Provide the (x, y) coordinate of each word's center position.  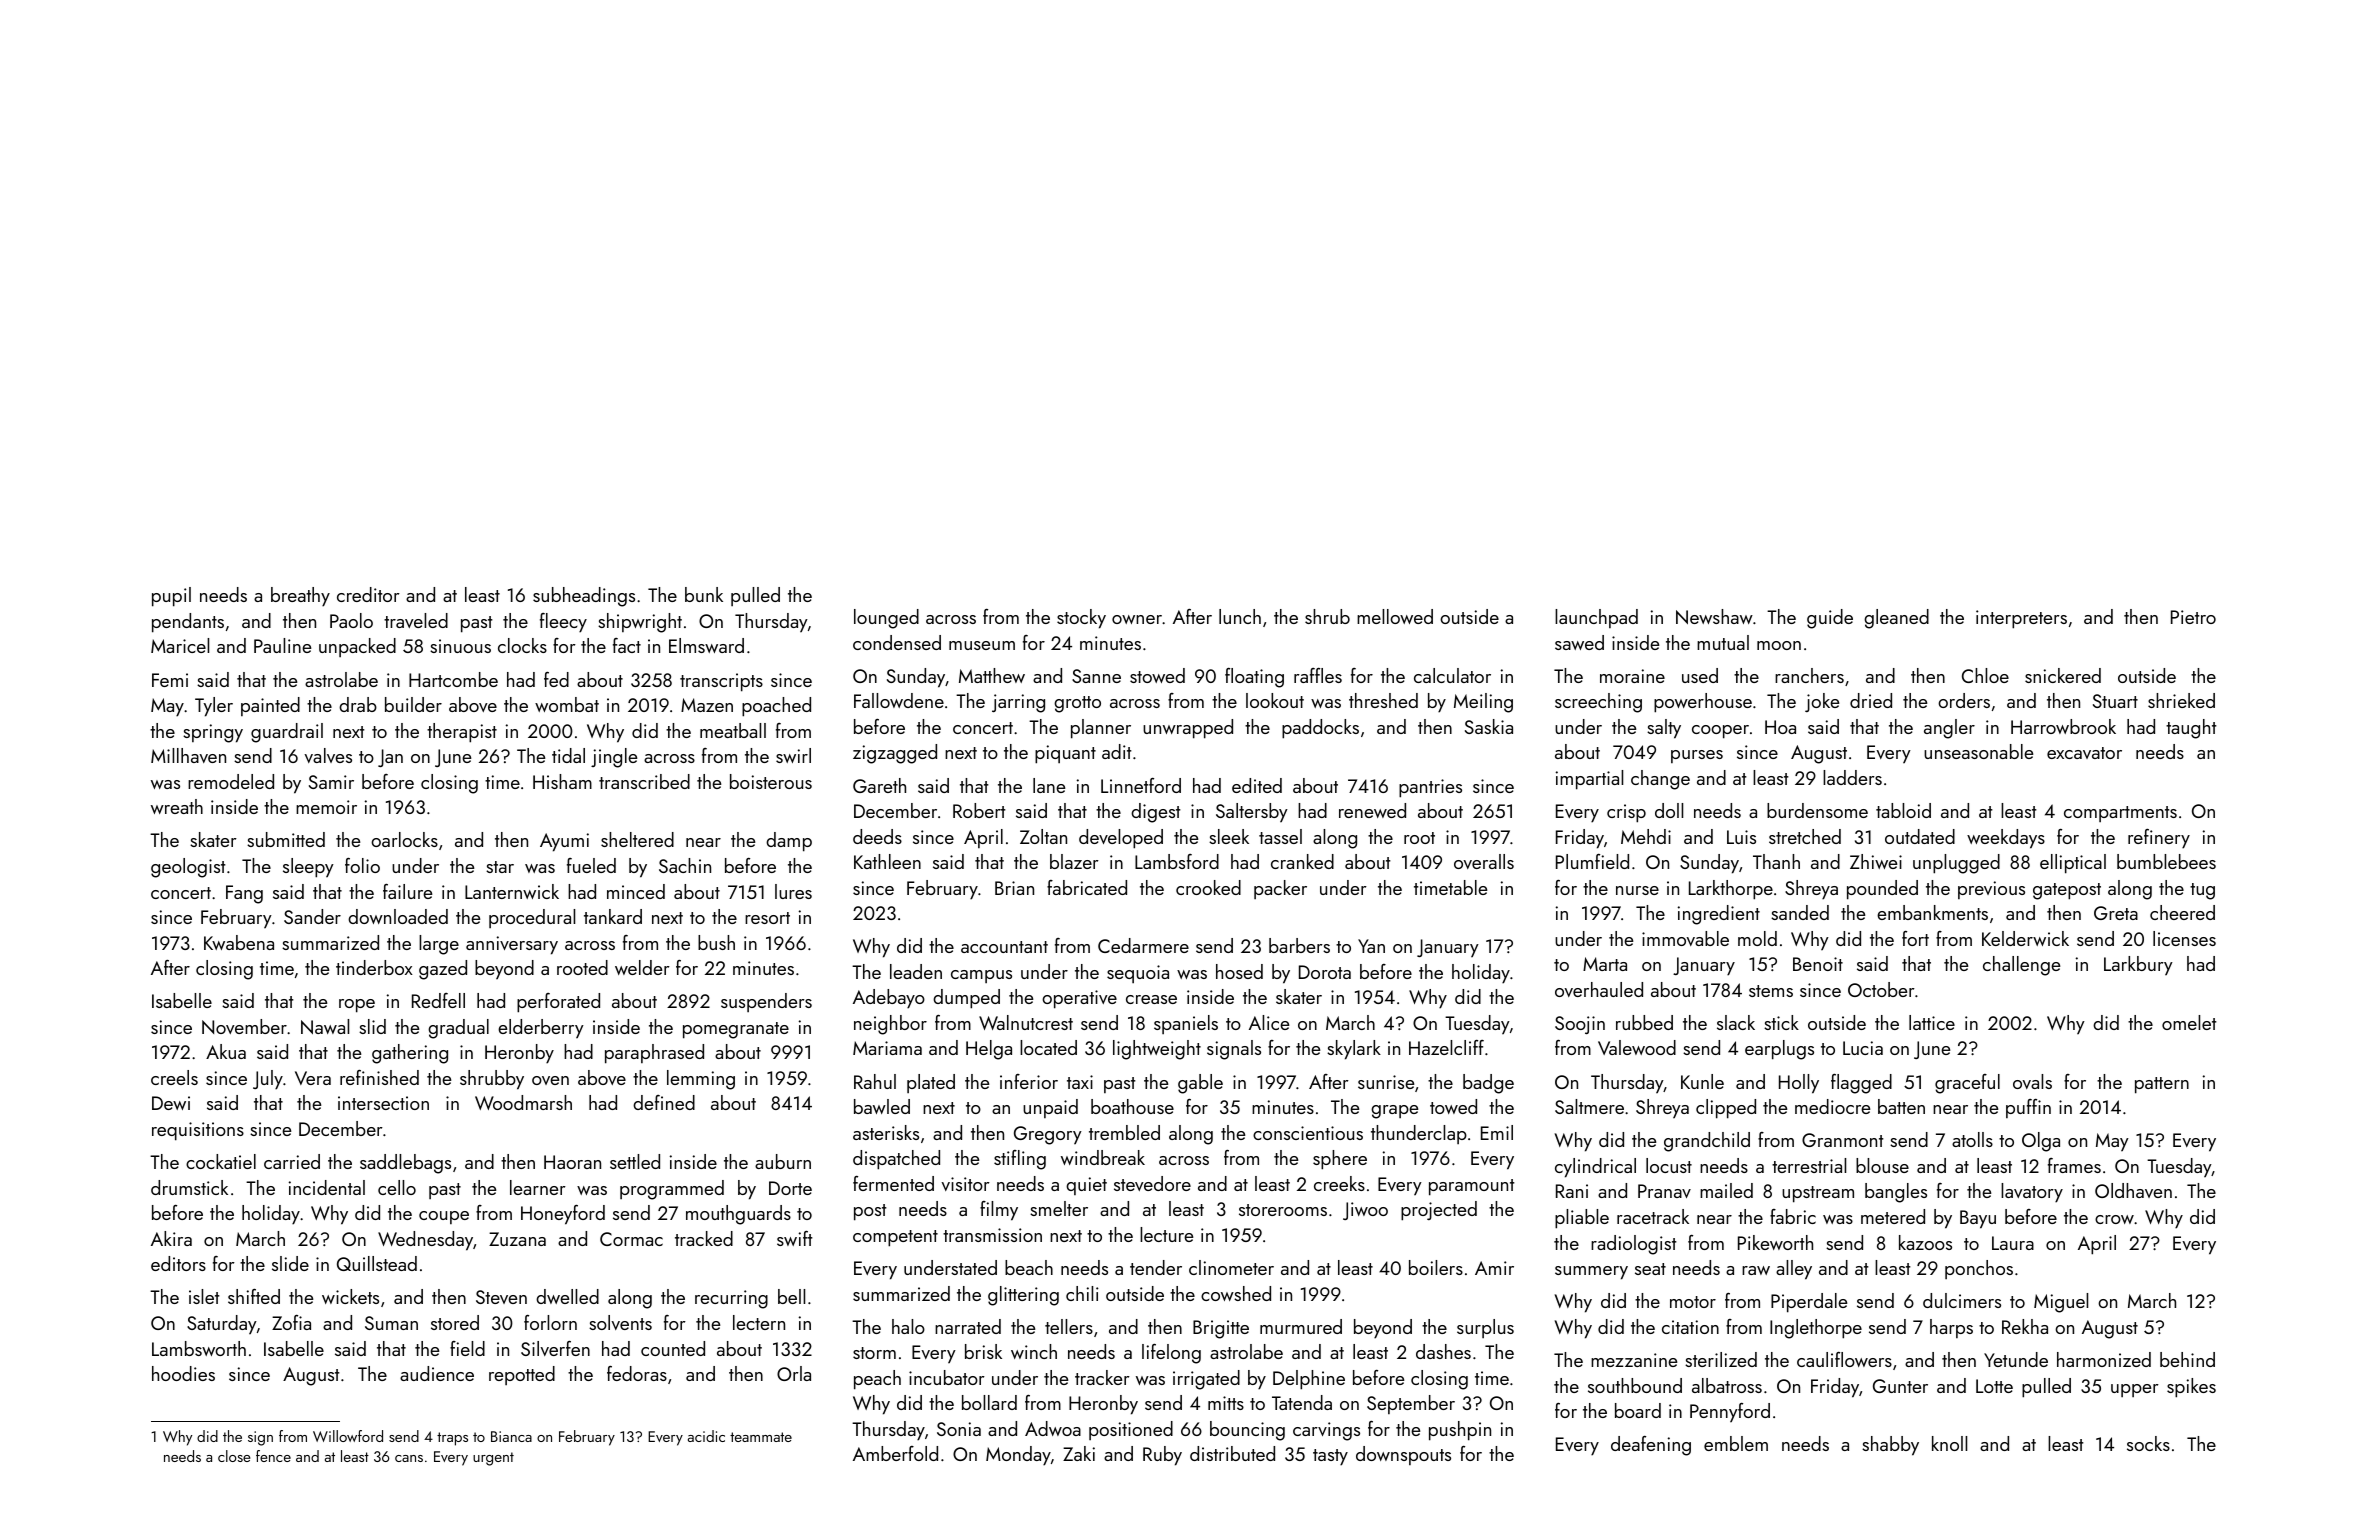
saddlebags (405, 1164)
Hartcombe (453, 679)
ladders (1852, 777)
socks (2148, 1443)
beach (1029, 1267)
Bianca (511, 1436)
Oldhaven (2133, 1190)
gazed (443, 970)
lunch (1240, 616)
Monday (1018, 1456)
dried (1871, 700)
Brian (1014, 888)
